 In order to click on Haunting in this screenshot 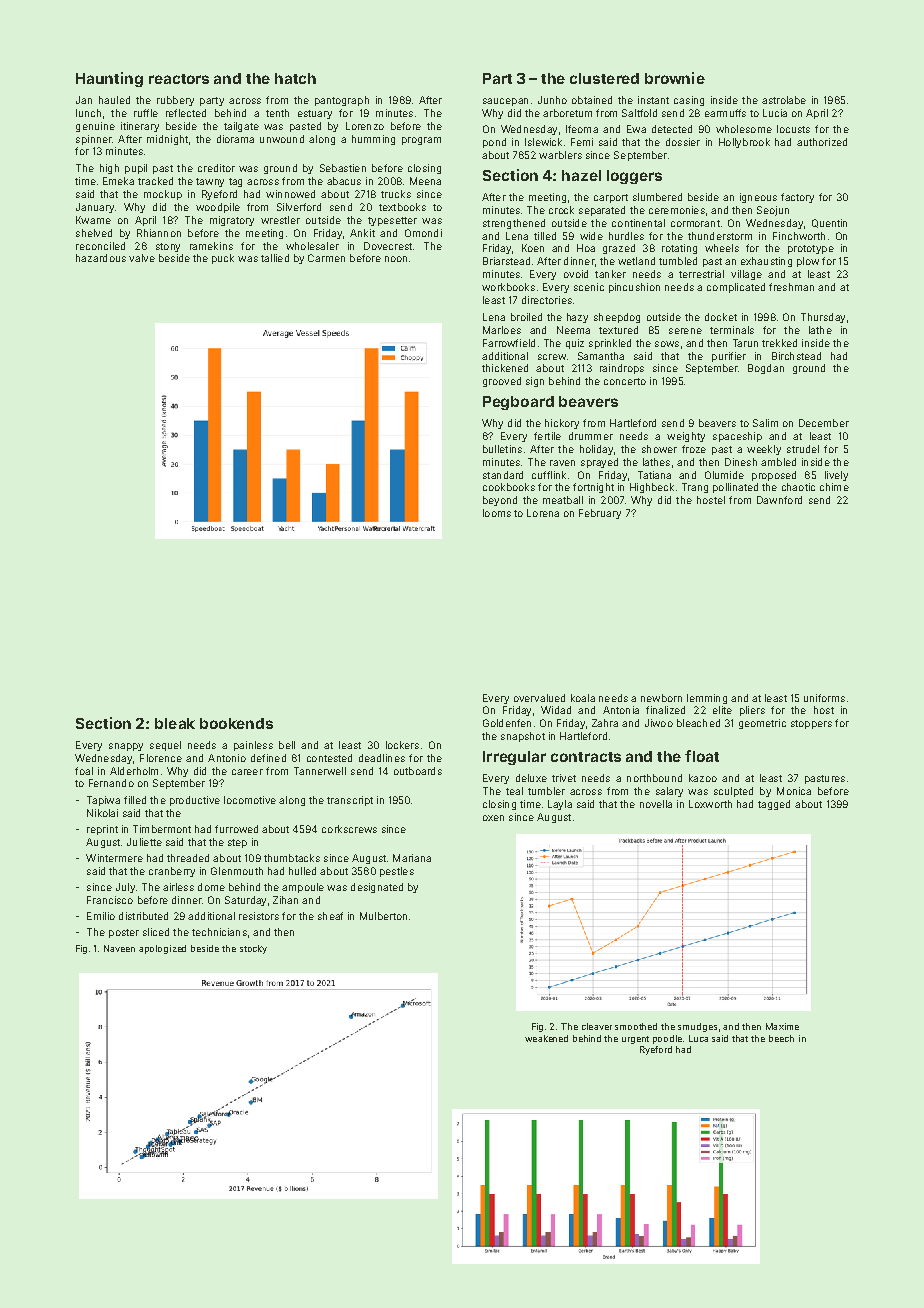, I will do `click(109, 79)`.
